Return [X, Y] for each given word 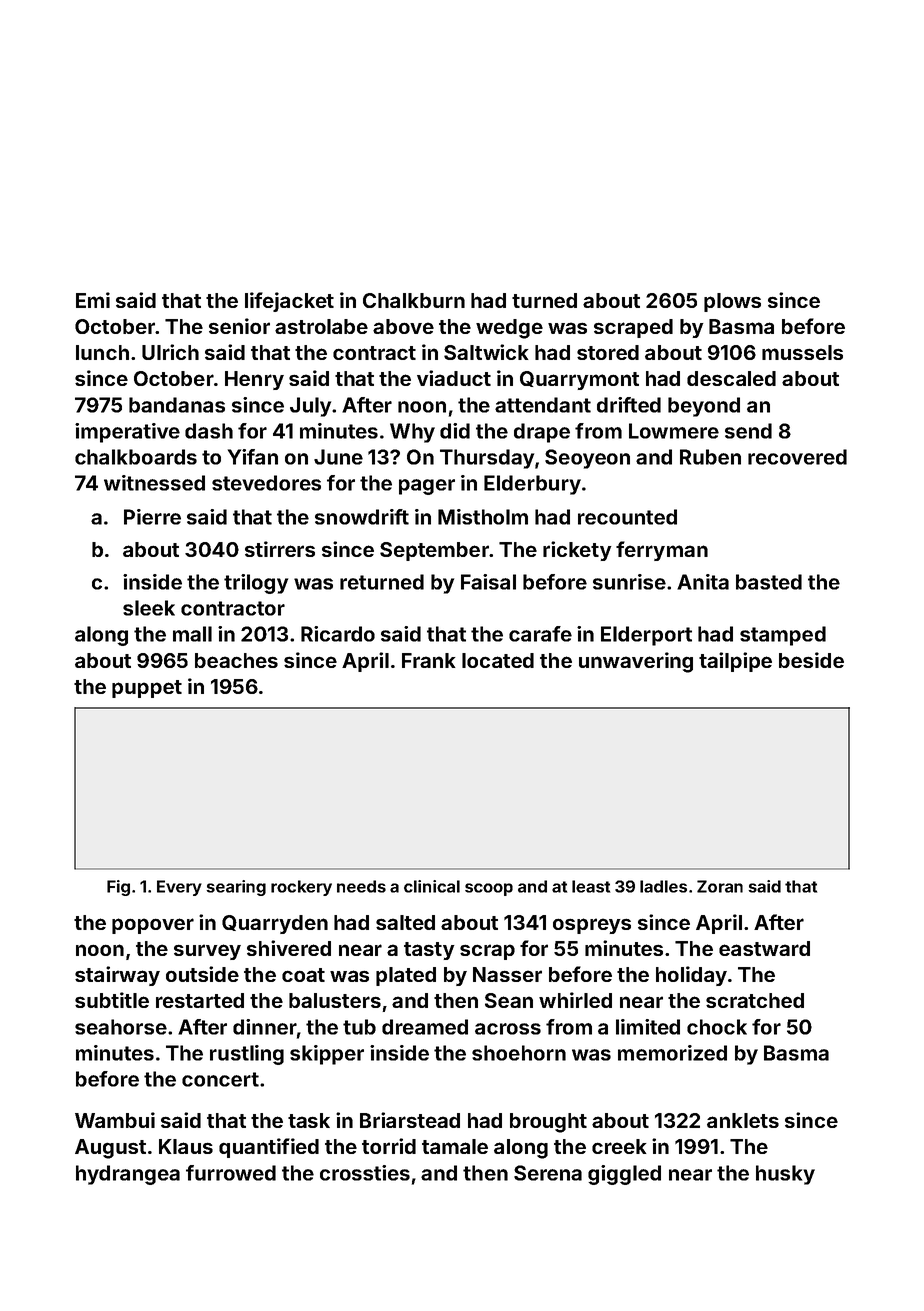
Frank [429, 660]
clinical [432, 886]
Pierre [152, 517]
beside [811, 660]
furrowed [231, 1173]
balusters [335, 1000]
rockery [301, 888]
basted [769, 582]
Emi [93, 300]
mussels [802, 352]
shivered [289, 948]
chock [717, 1027]
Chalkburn [414, 300]
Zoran [720, 886]
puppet [147, 689]
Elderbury [532, 485]
